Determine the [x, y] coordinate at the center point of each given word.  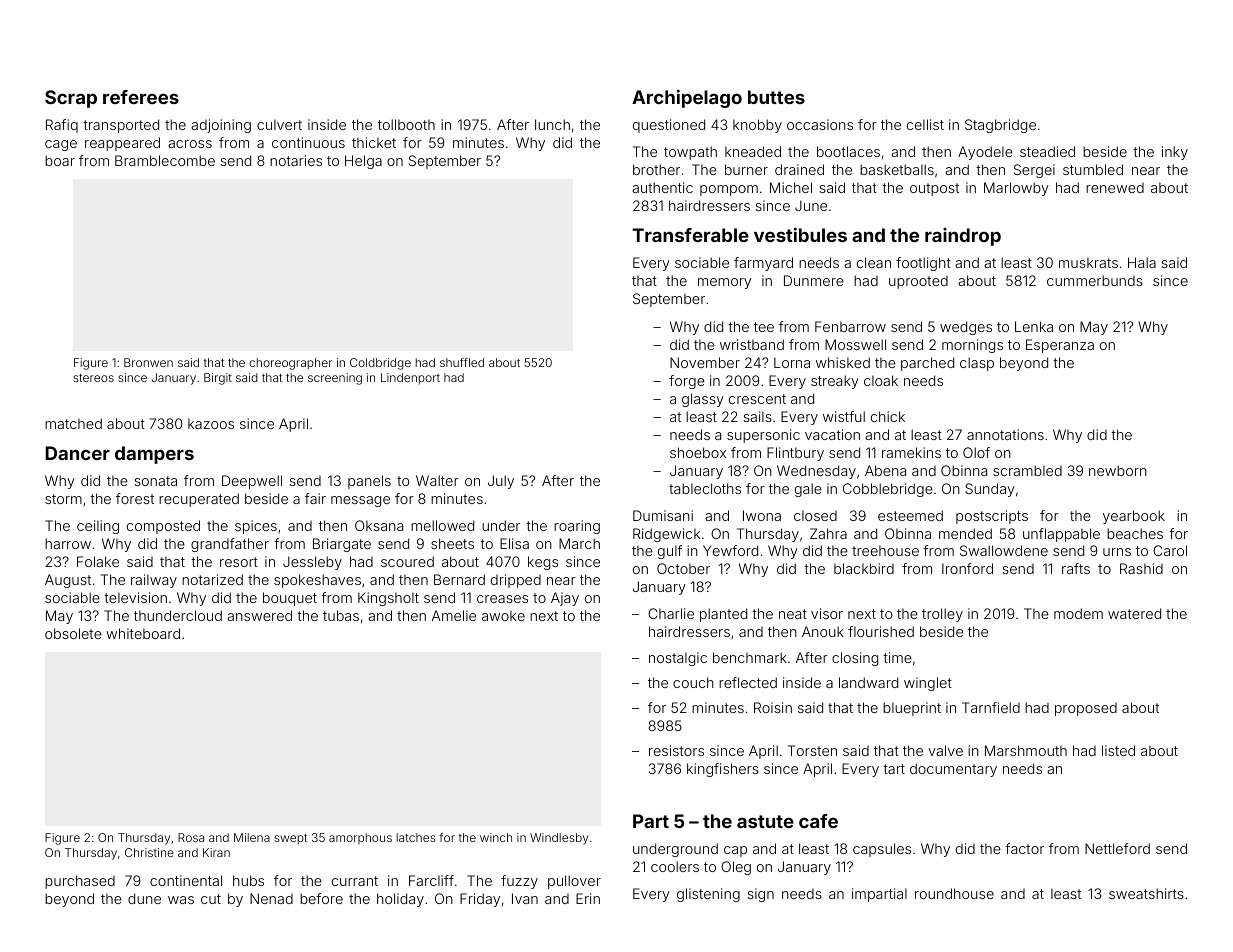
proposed [1086, 709]
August [68, 581]
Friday [480, 900]
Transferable [690, 235]
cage [61, 145]
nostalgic [678, 659]
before [321, 898]
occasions [820, 124]
